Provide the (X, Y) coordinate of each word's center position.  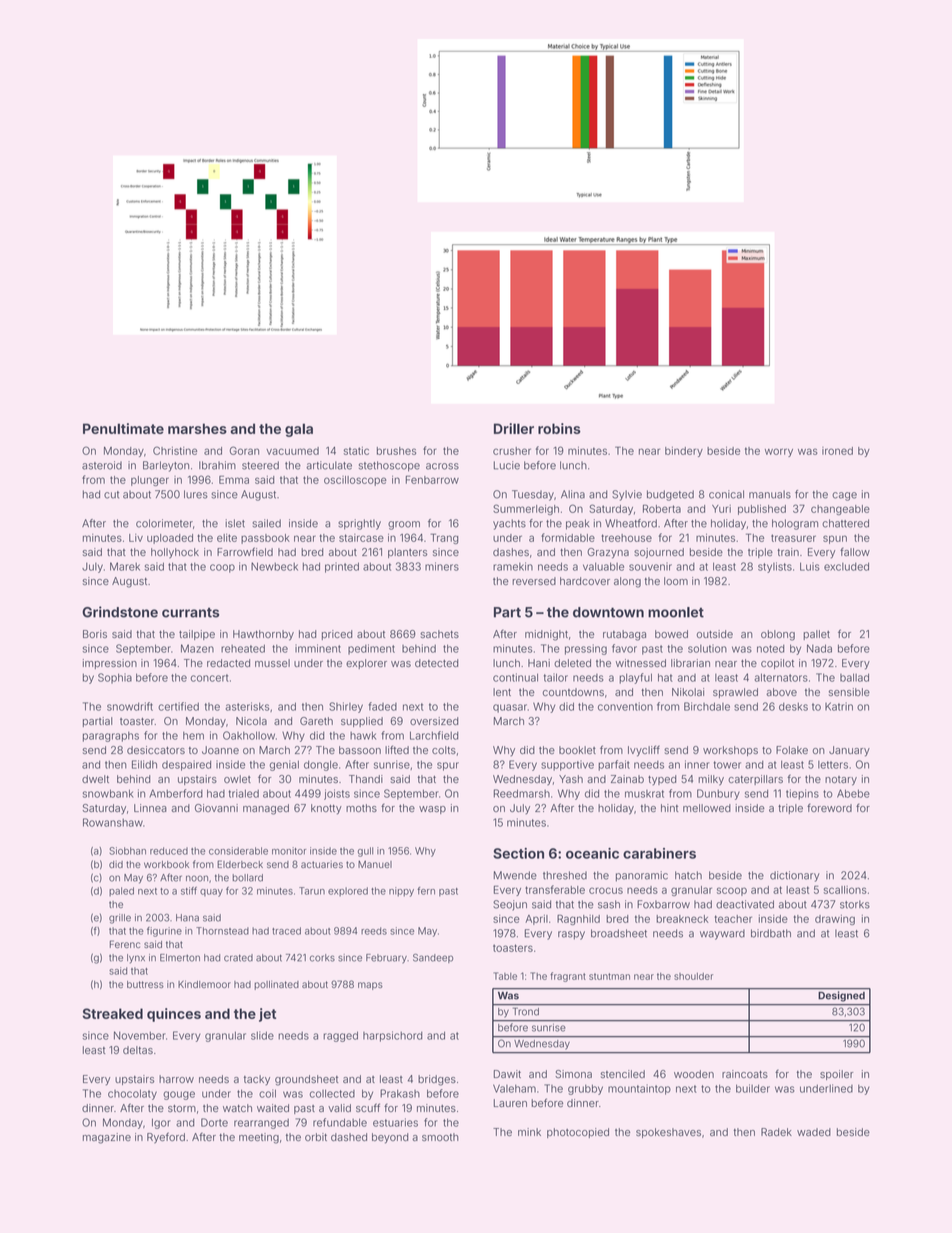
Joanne (220, 750)
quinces (174, 1015)
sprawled (735, 693)
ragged (340, 1036)
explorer (366, 664)
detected (437, 663)
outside (715, 634)
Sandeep (433, 958)
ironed (837, 451)
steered (260, 465)
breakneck (682, 919)
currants (190, 612)
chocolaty (132, 1094)
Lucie (507, 465)
